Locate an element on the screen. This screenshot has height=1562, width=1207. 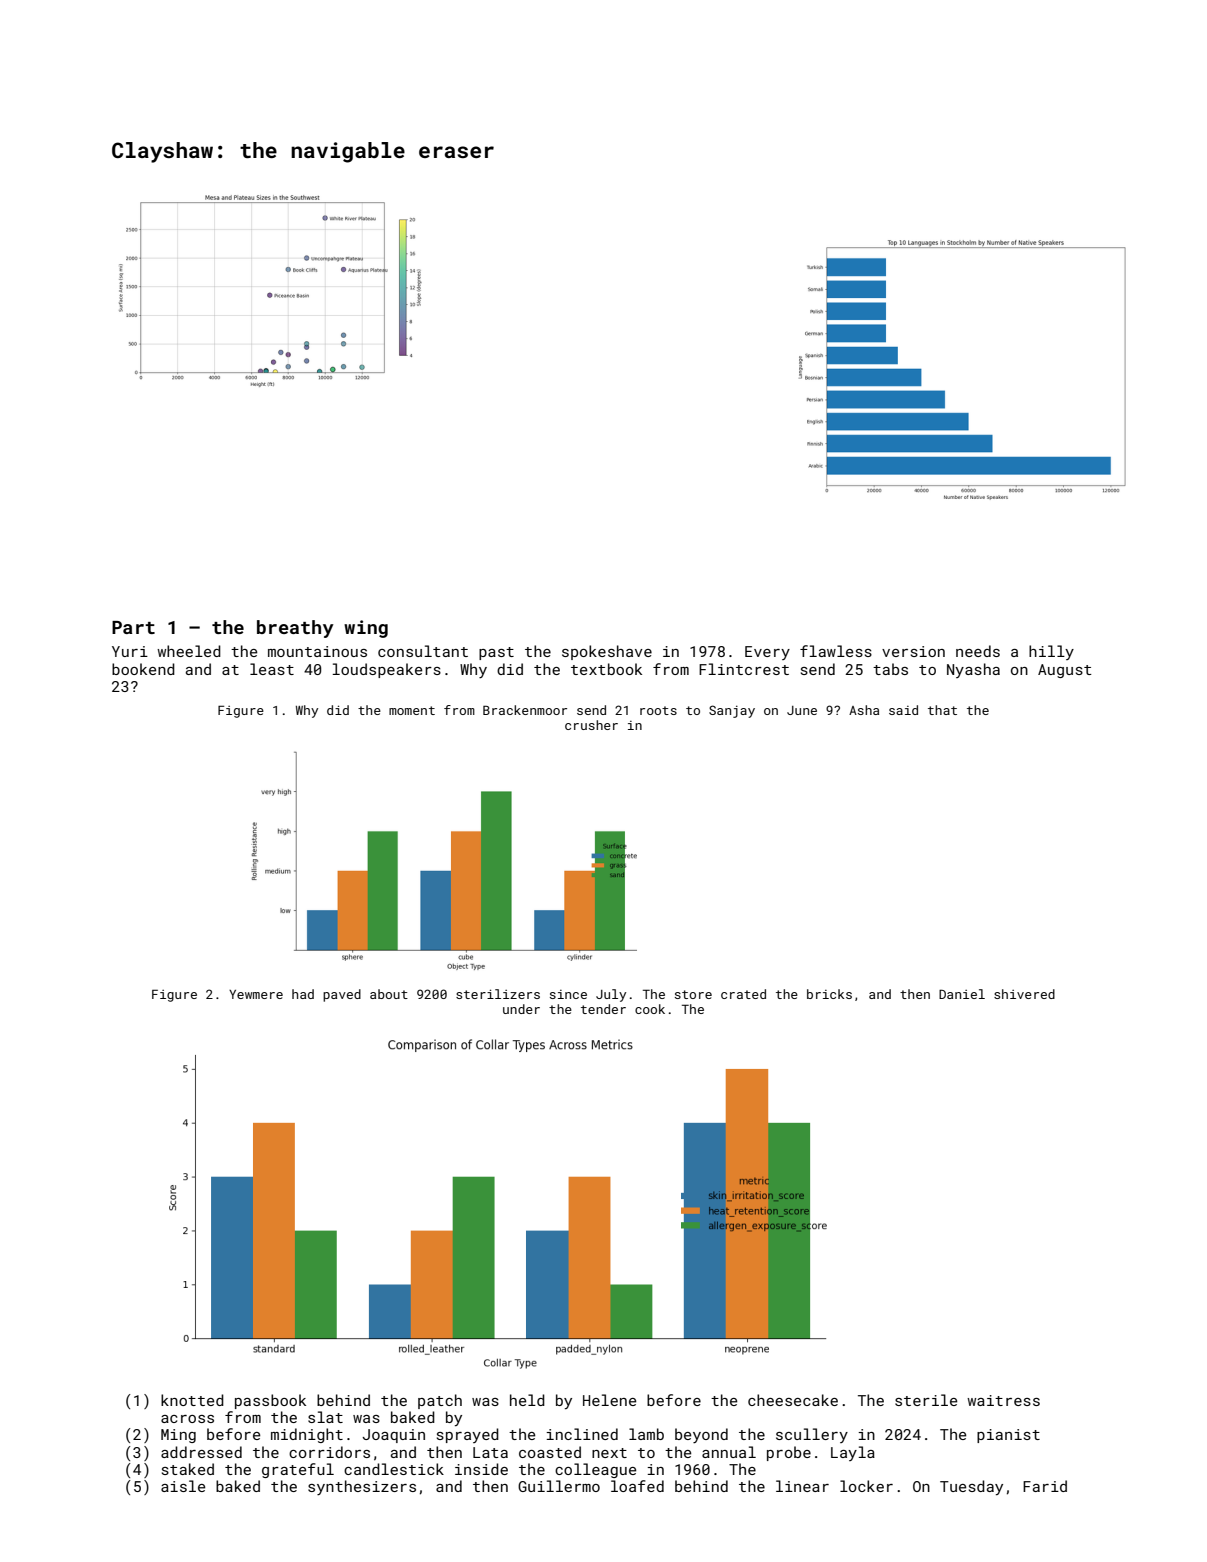
Yewmere is located at coordinates (256, 994).
